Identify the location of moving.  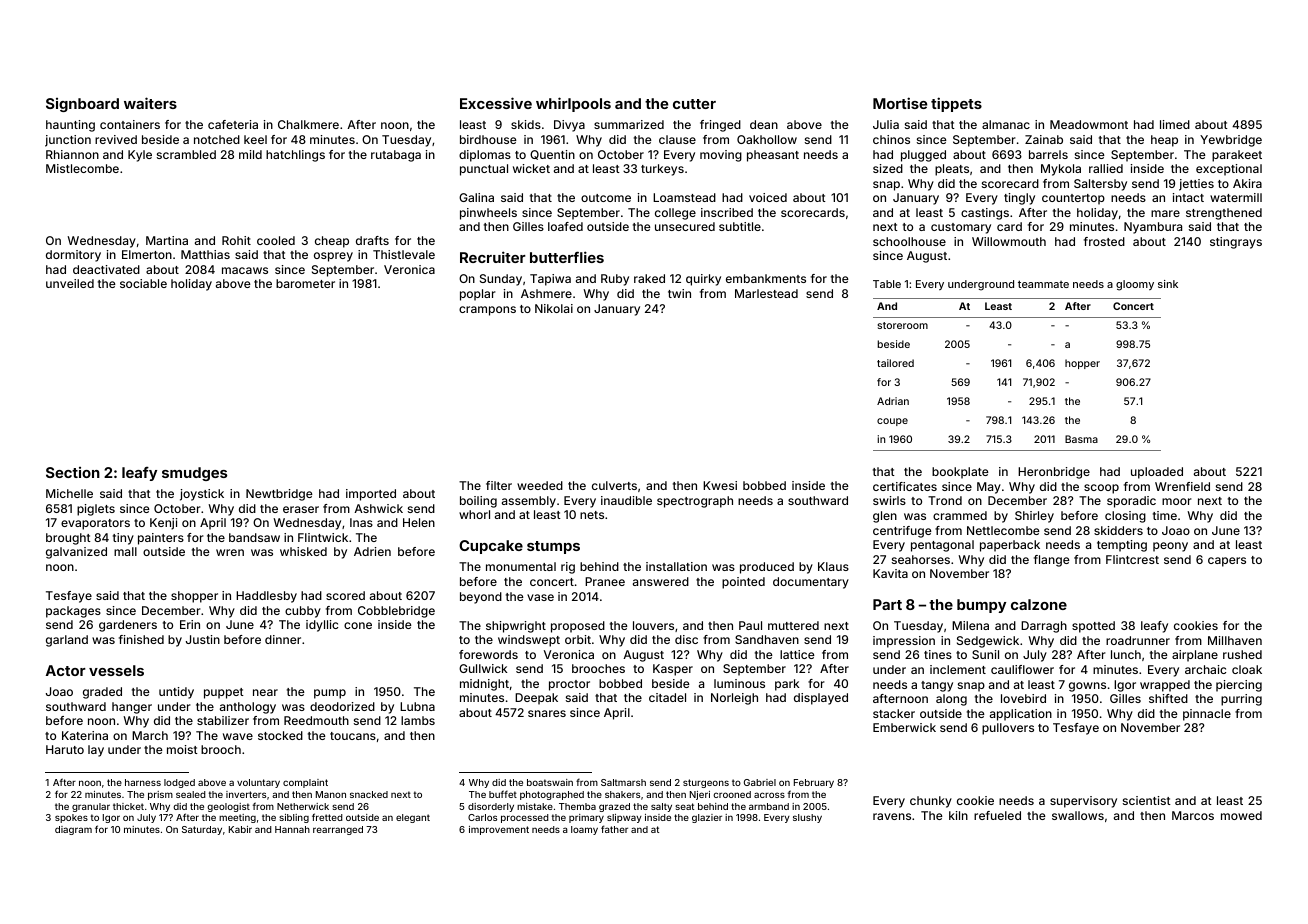
(721, 156).
